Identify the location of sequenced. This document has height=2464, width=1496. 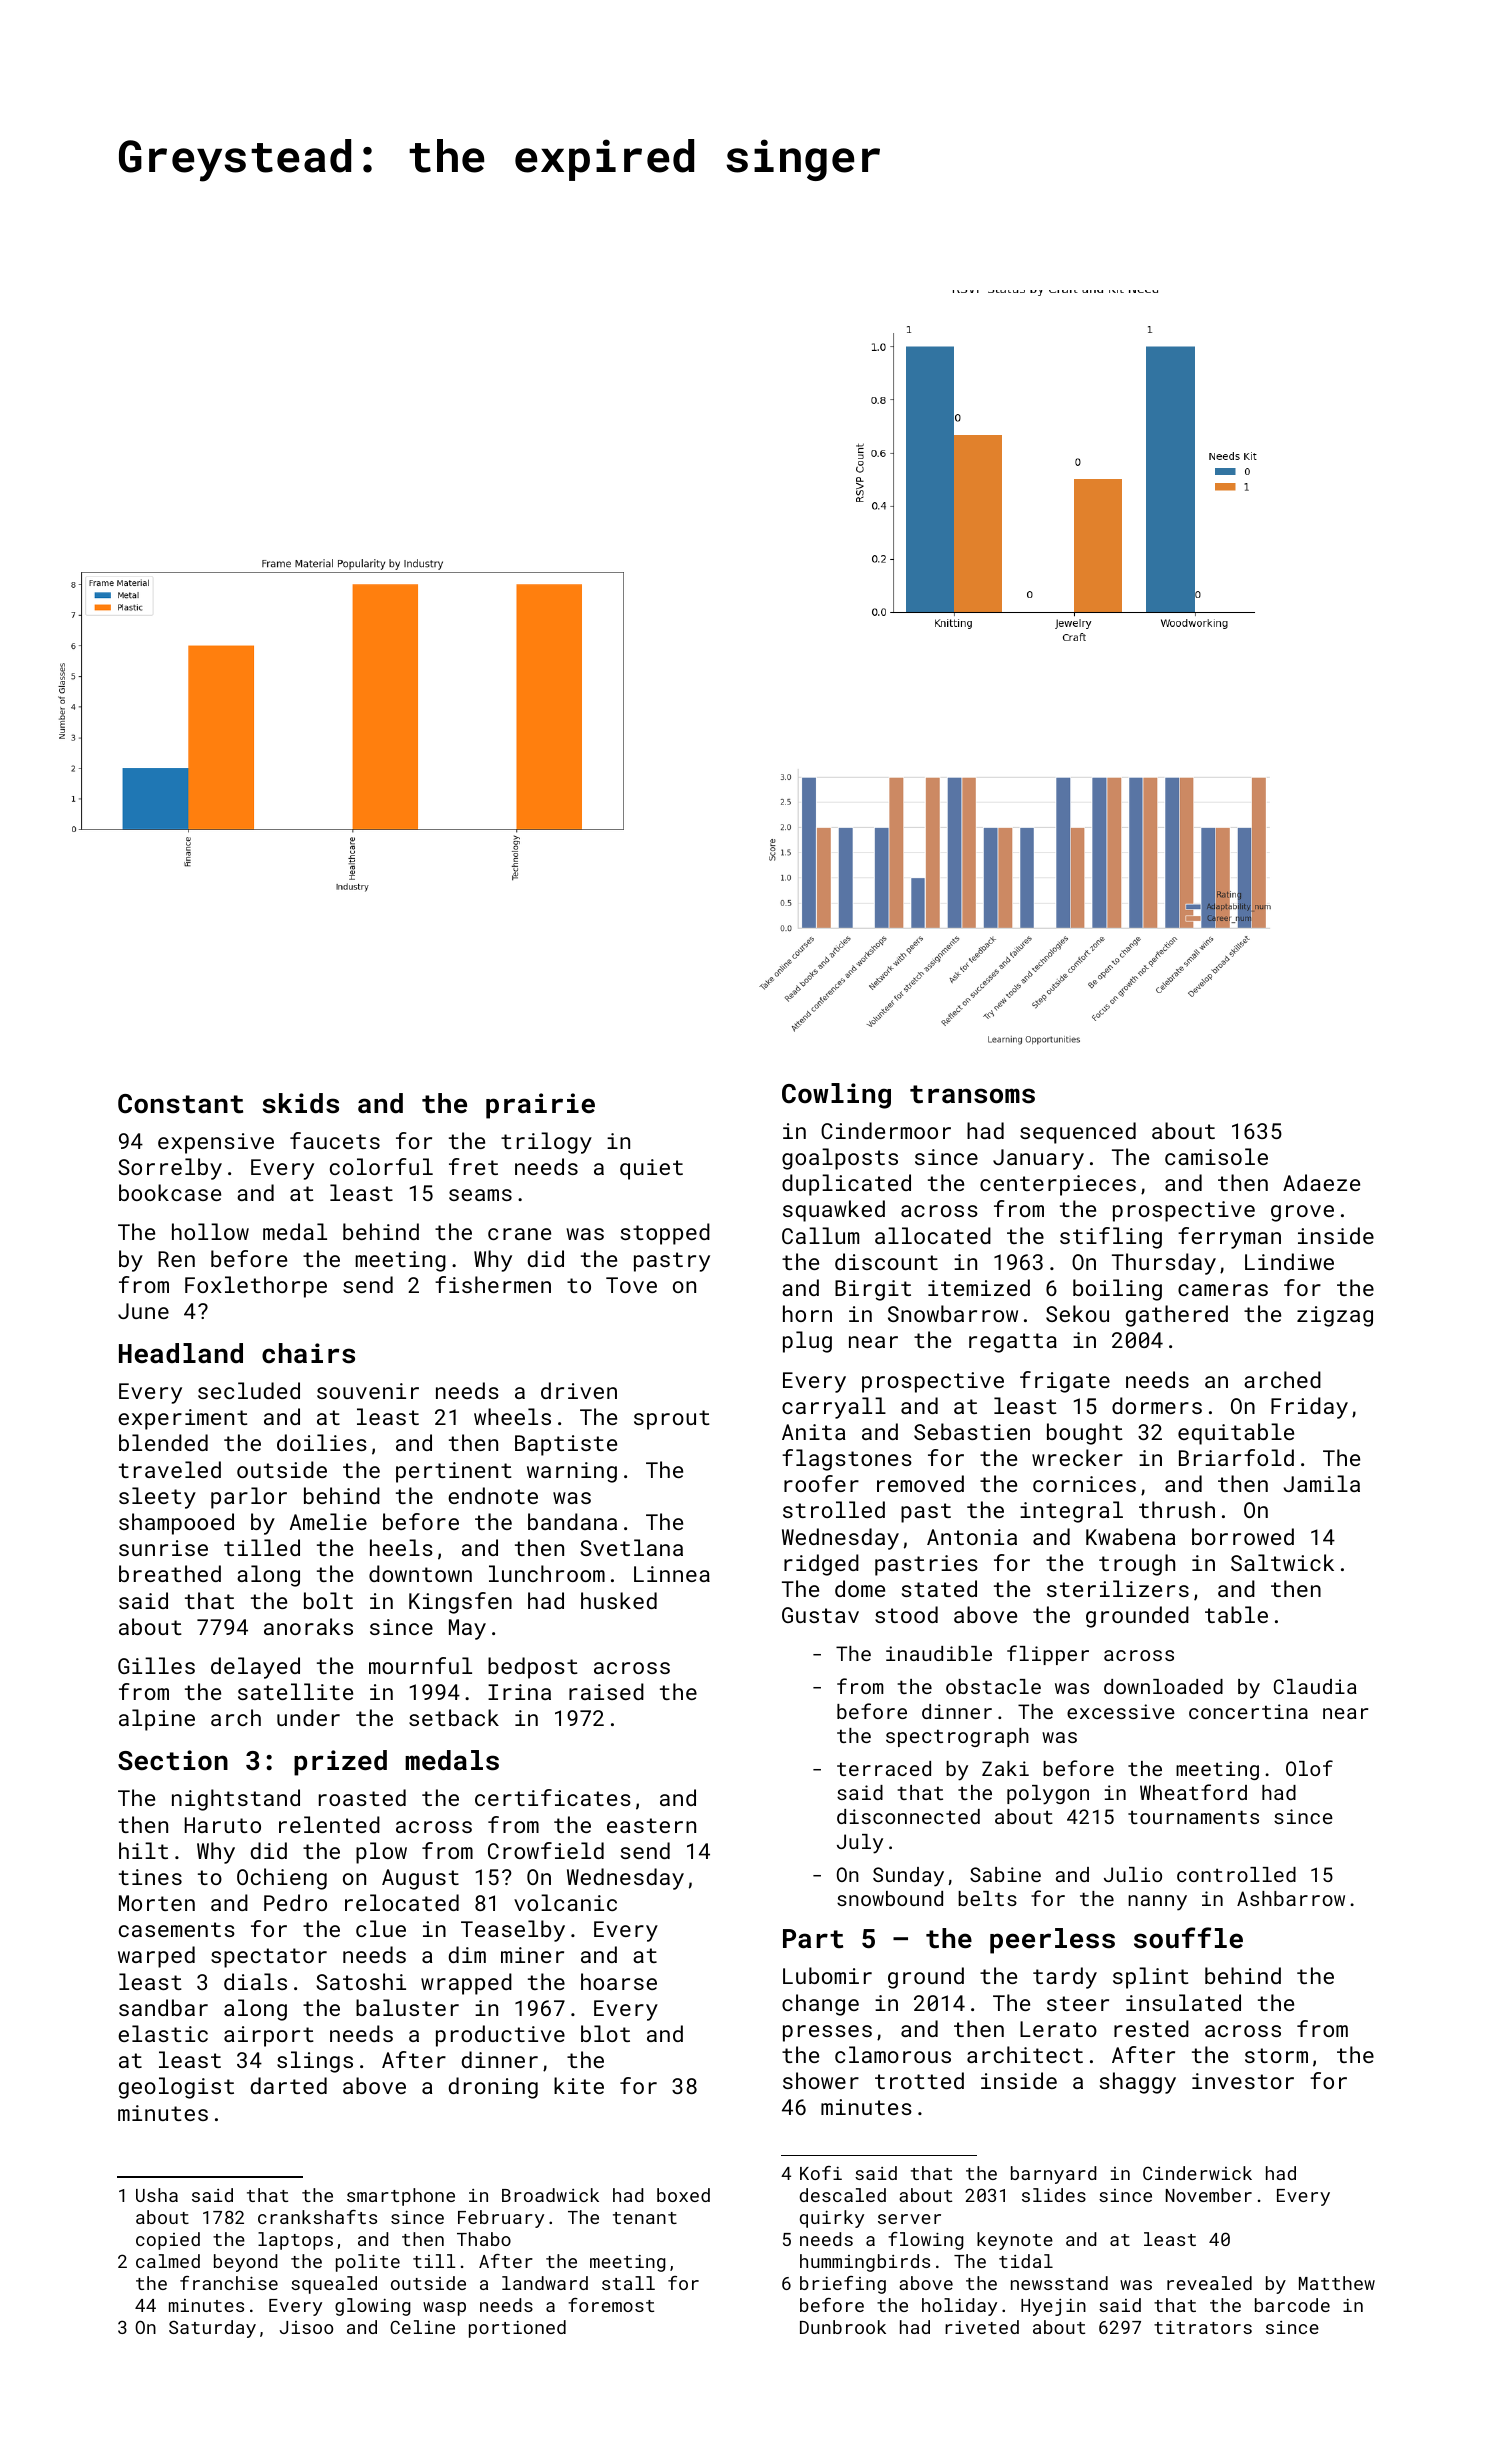
(1078, 1133).
